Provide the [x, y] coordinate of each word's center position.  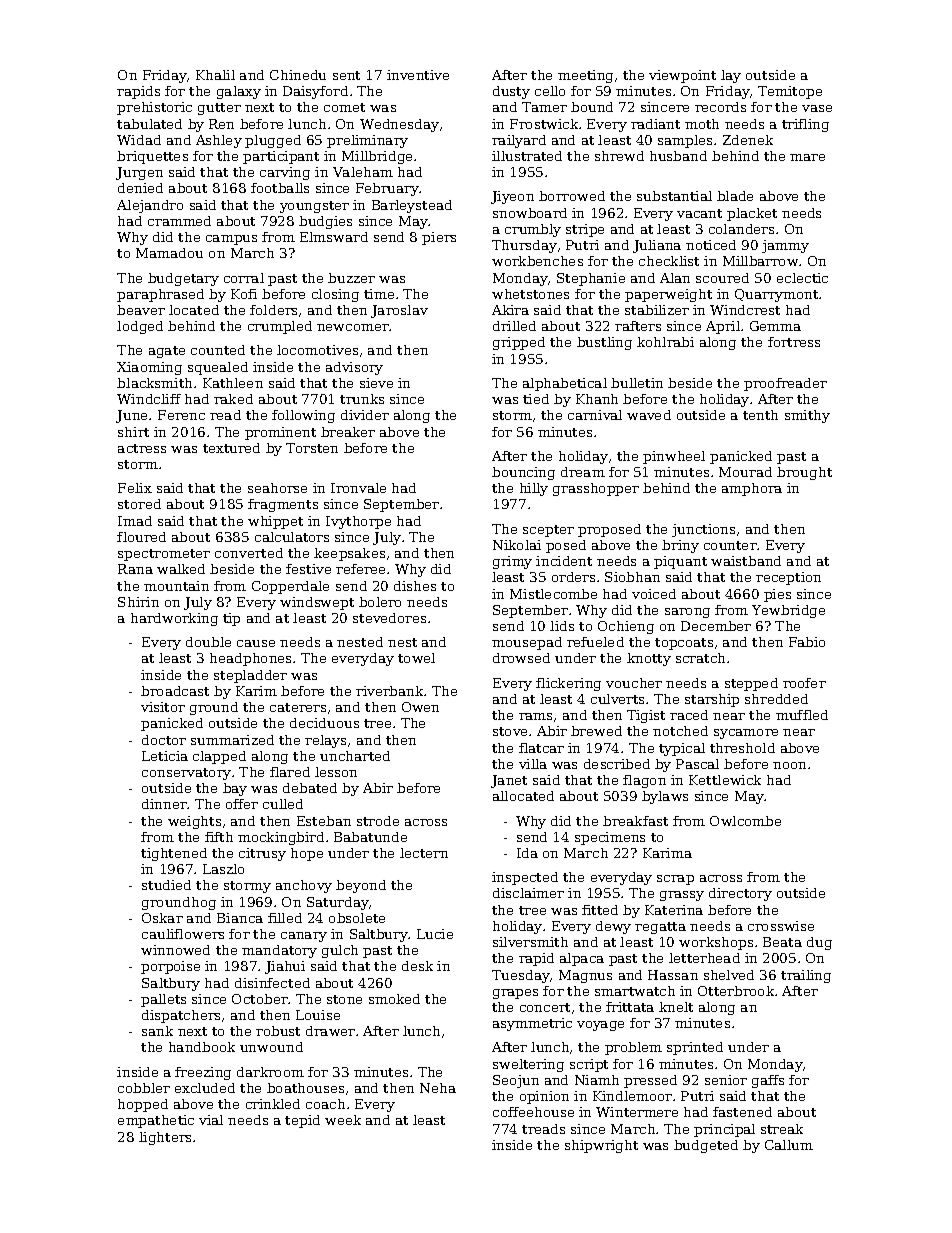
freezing [203, 1073]
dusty [511, 92]
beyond [361, 886]
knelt [676, 1007]
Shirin [138, 602]
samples [685, 141]
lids [562, 626]
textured [231, 448]
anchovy [304, 886]
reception [788, 578]
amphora [752, 489]
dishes [415, 586]
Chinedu [298, 75]
